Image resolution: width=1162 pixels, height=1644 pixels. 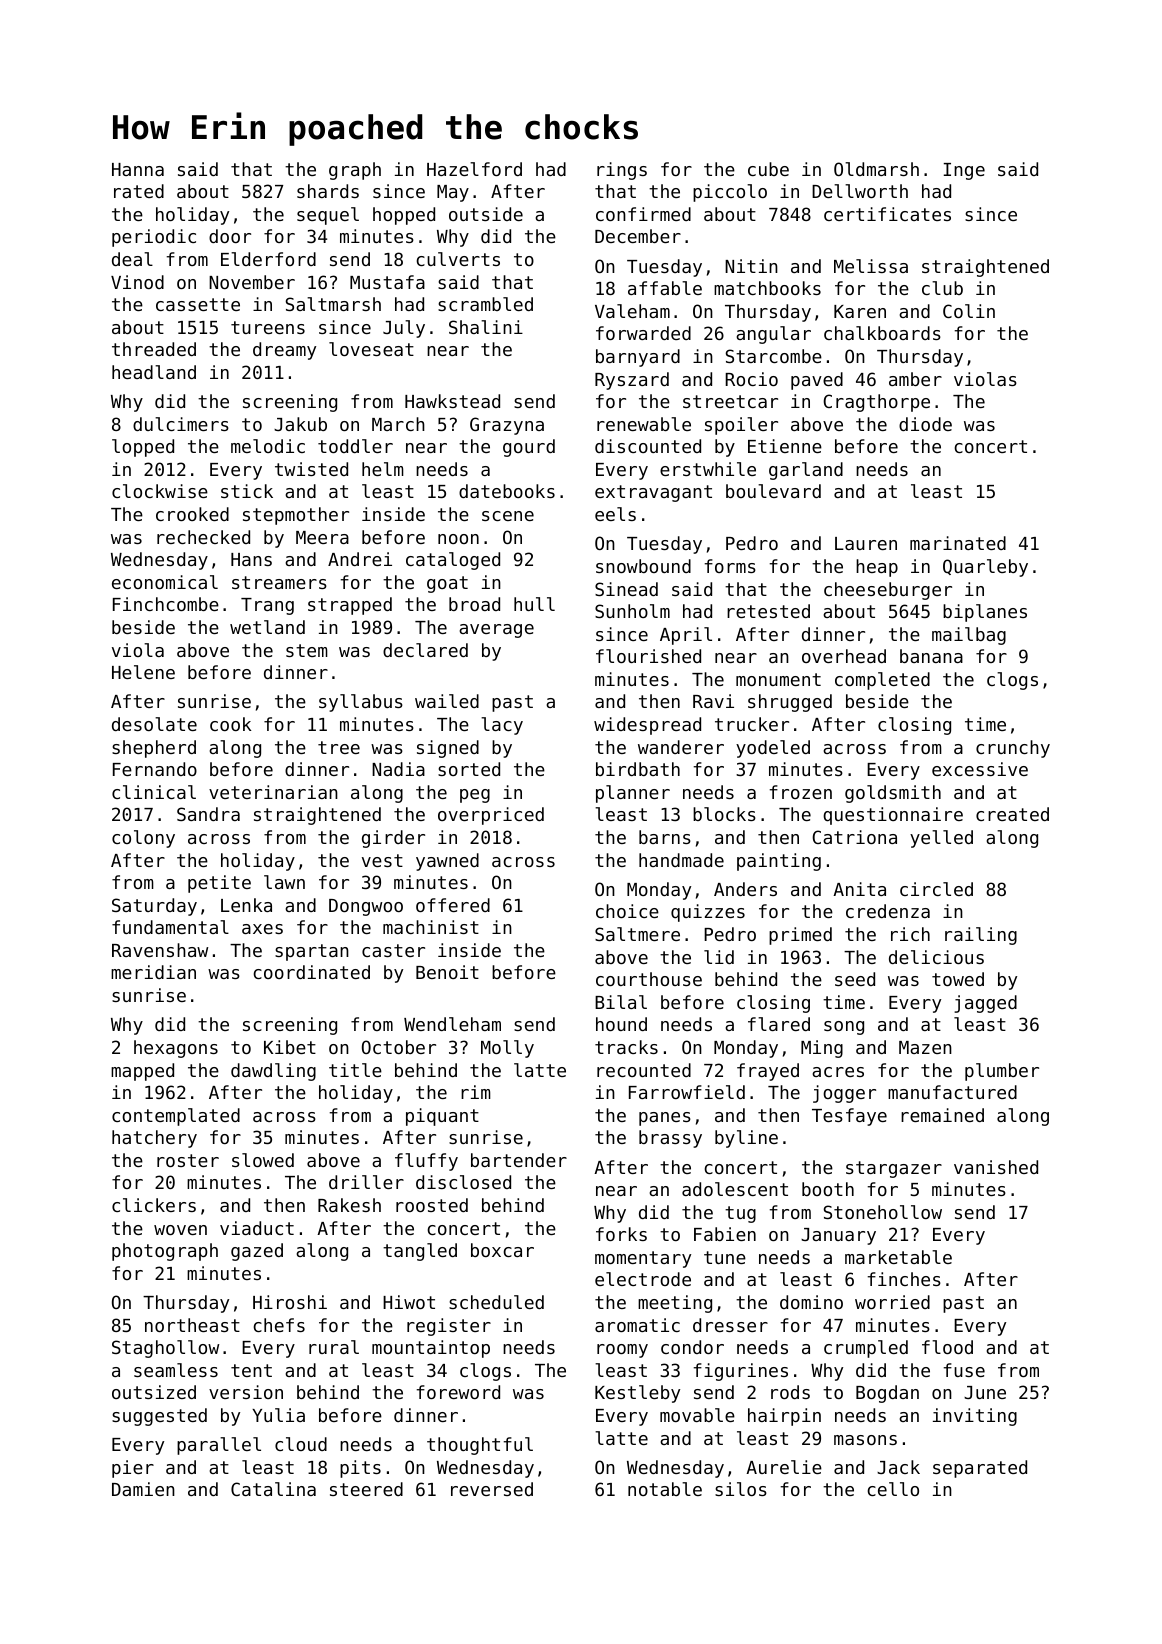 What do you see at coordinates (366, 907) in the page?
I see `Dongwoo` at bounding box center [366, 907].
